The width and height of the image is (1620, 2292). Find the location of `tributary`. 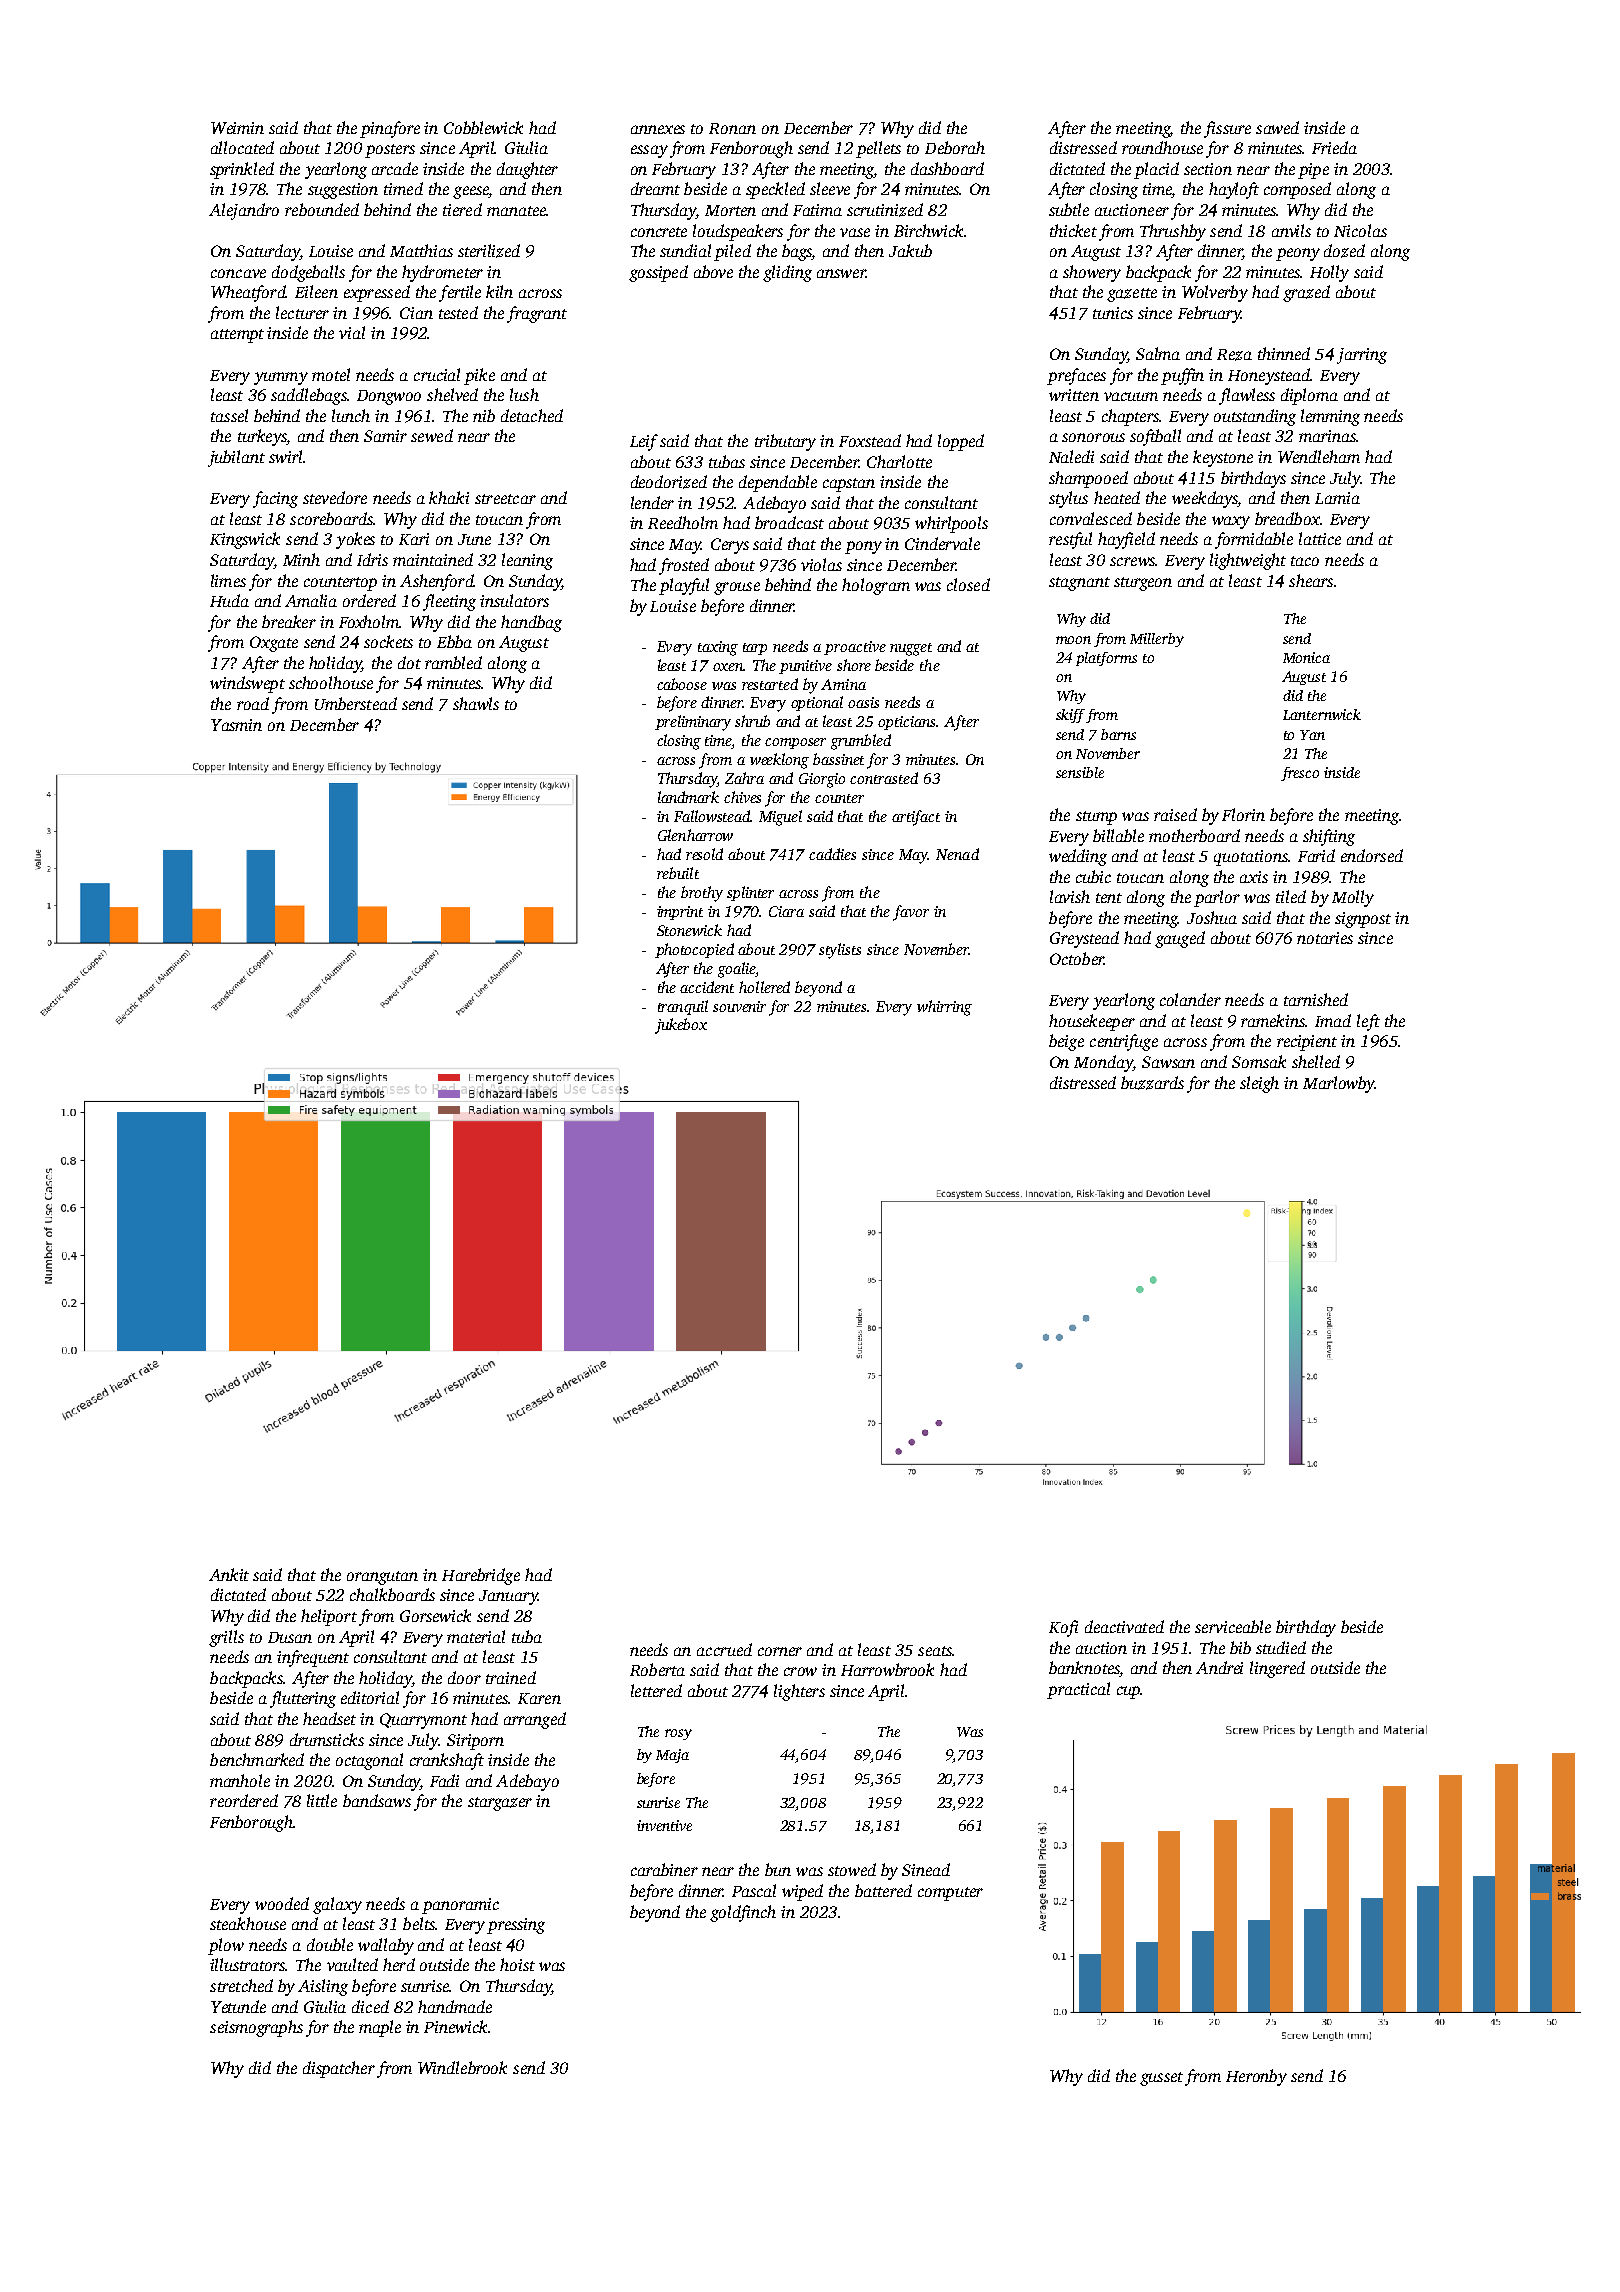

tributary is located at coordinates (785, 442).
